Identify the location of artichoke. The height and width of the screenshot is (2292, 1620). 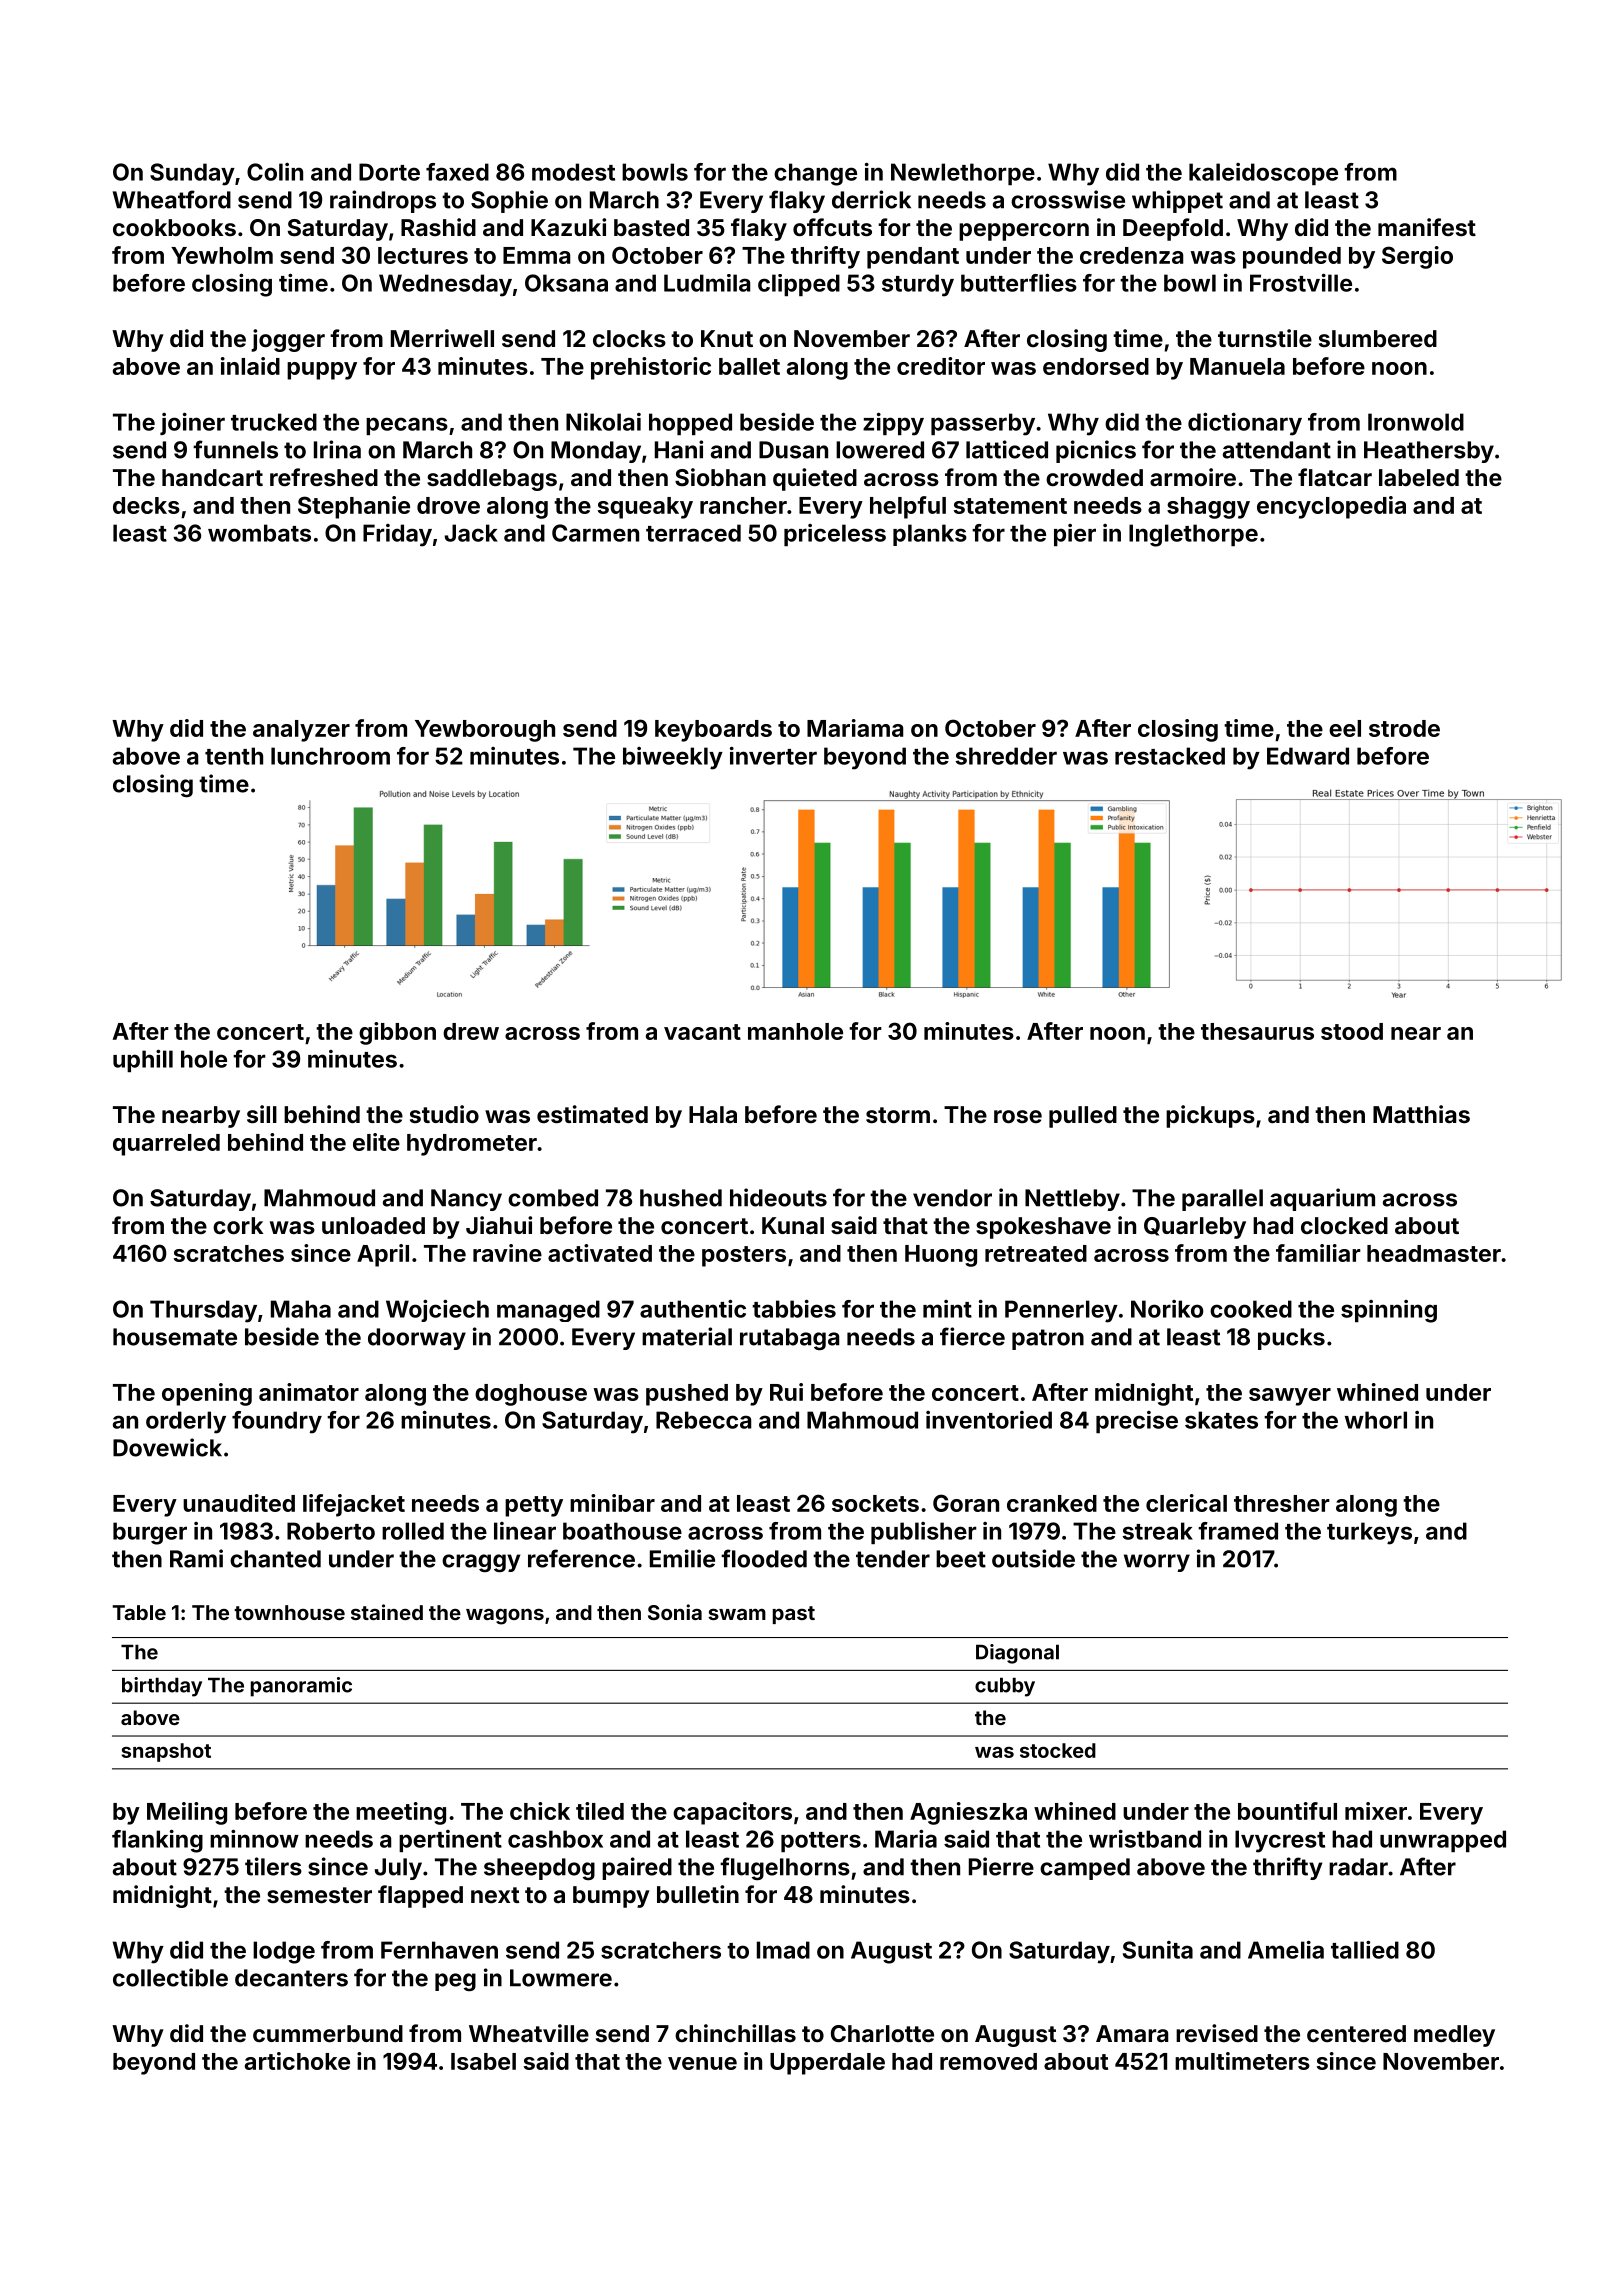
(297, 2061).
